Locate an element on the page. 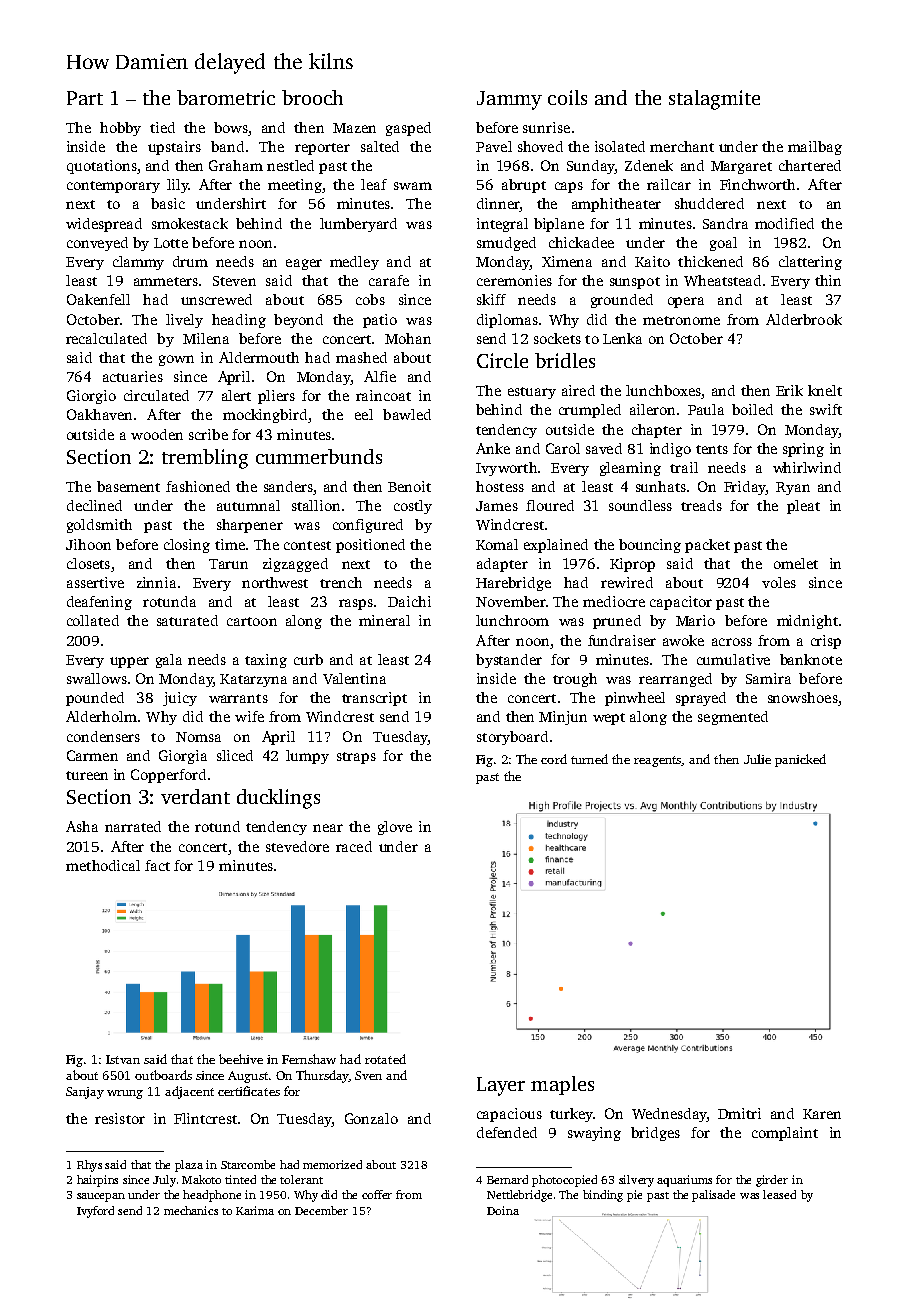 This page has height=1316, width=908. Julie is located at coordinates (757, 759).
